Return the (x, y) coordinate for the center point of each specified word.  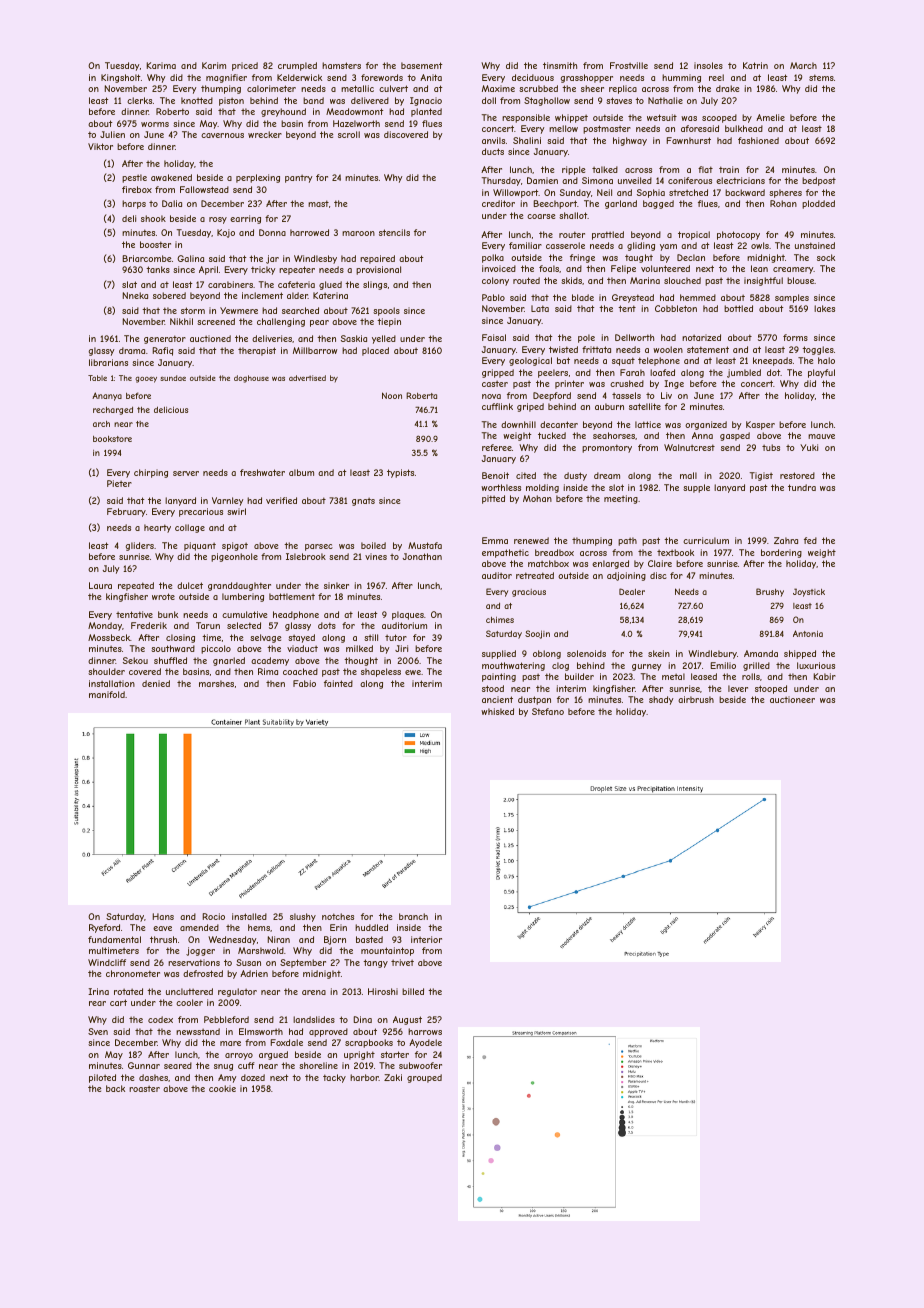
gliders (140, 546)
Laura (100, 585)
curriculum (706, 540)
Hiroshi (383, 991)
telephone (659, 361)
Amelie (770, 117)
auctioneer (792, 699)
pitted (493, 499)
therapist (257, 351)
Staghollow (547, 101)
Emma (495, 540)
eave (162, 928)
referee (497, 447)
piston (231, 101)
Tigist (761, 476)
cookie (222, 1088)
